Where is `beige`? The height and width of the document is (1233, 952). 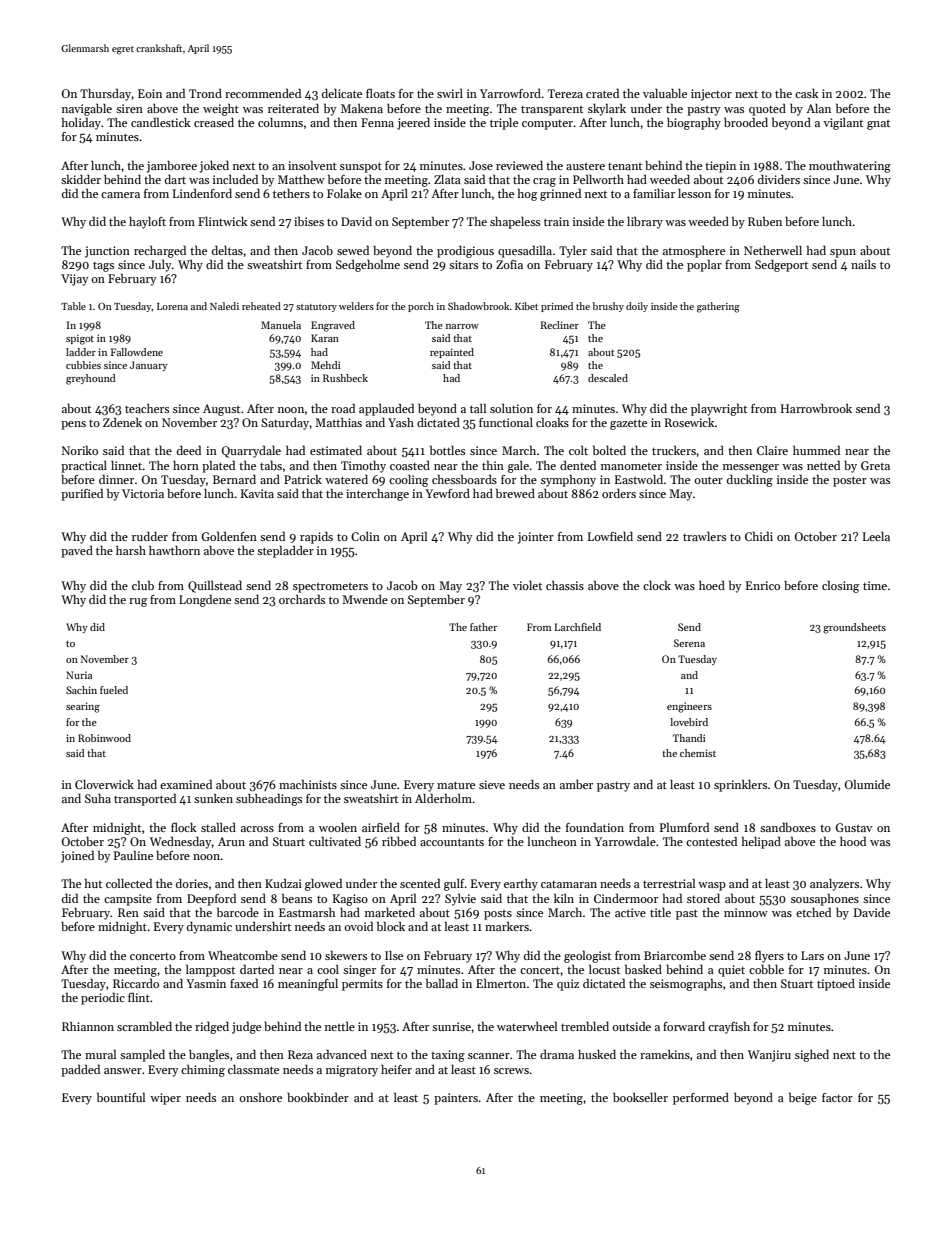 beige is located at coordinates (803, 1098).
